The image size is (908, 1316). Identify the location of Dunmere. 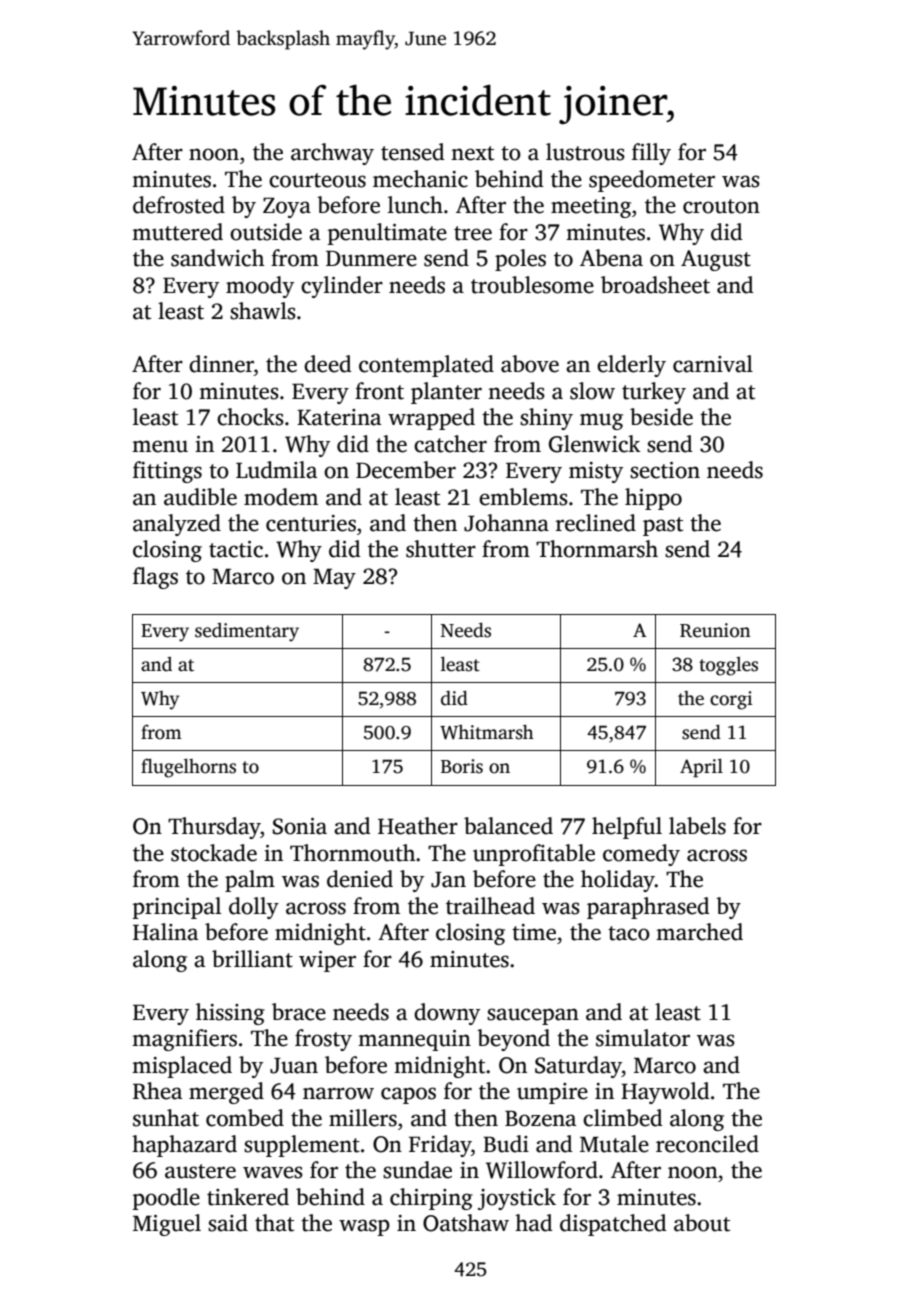
(371, 259).
